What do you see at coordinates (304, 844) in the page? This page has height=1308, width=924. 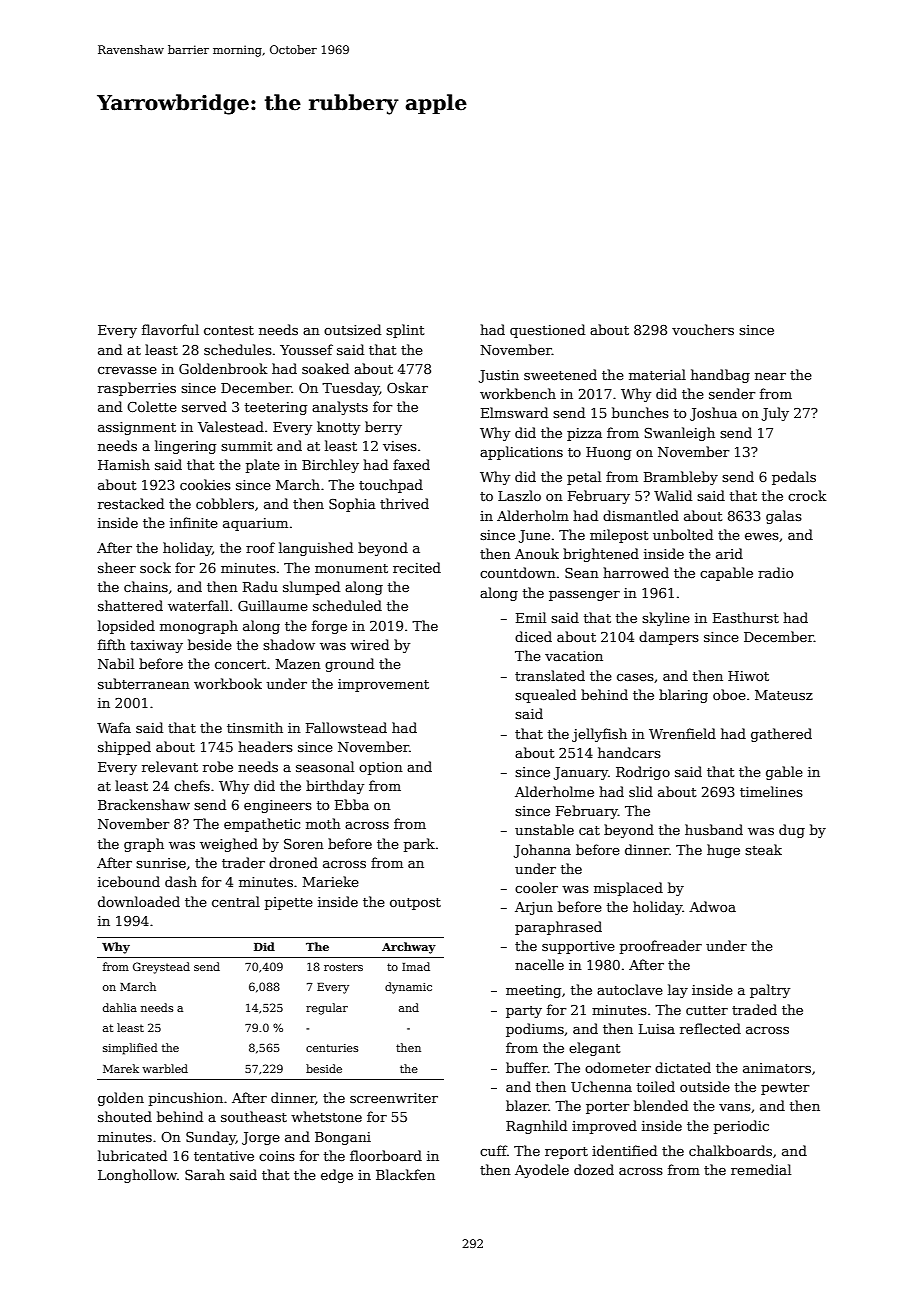 I see `Soren` at bounding box center [304, 844].
